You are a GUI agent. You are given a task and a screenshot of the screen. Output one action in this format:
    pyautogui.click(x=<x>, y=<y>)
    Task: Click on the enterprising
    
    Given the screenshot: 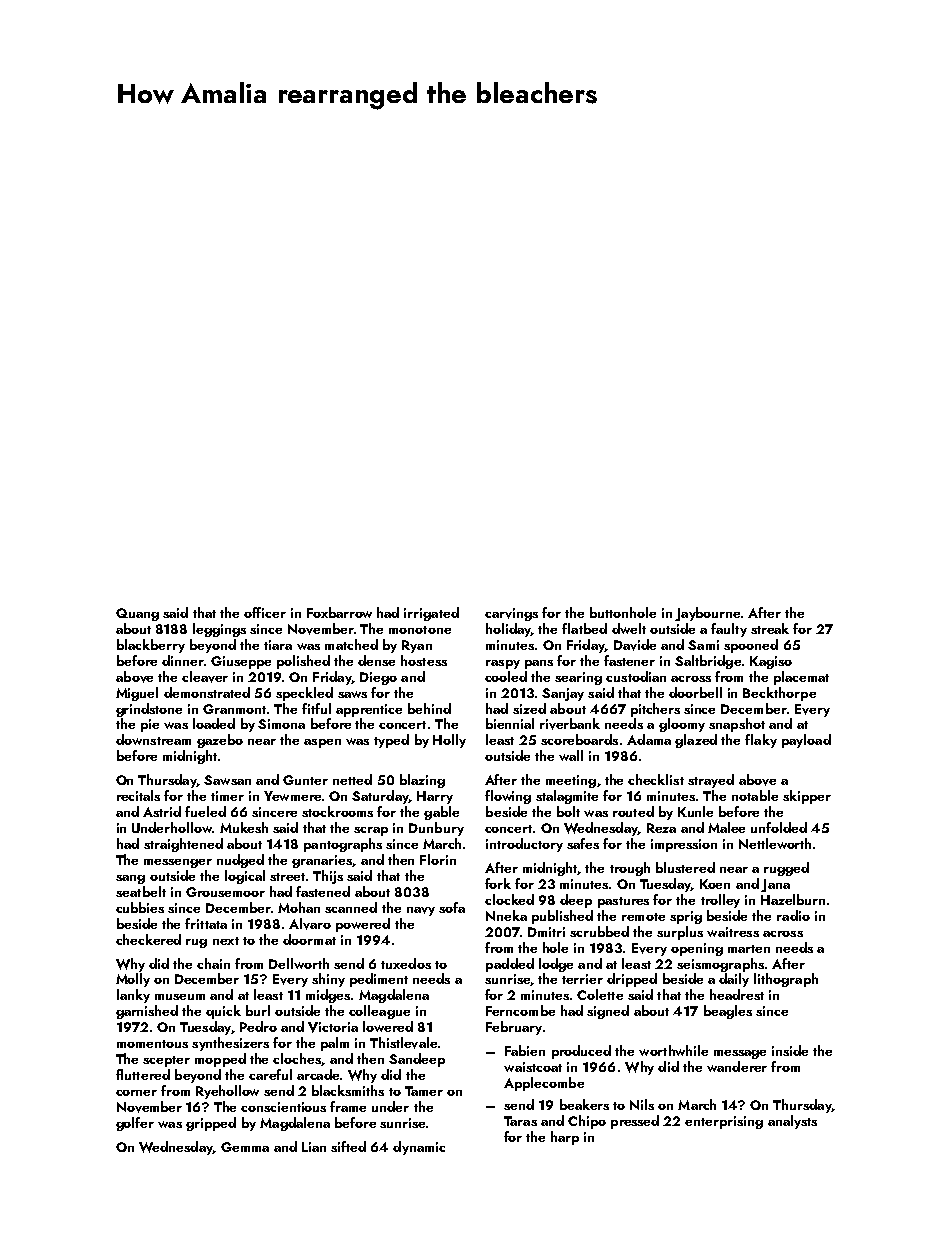 What is the action you would take?
    pyautogui.click(x=724, y=1122)
